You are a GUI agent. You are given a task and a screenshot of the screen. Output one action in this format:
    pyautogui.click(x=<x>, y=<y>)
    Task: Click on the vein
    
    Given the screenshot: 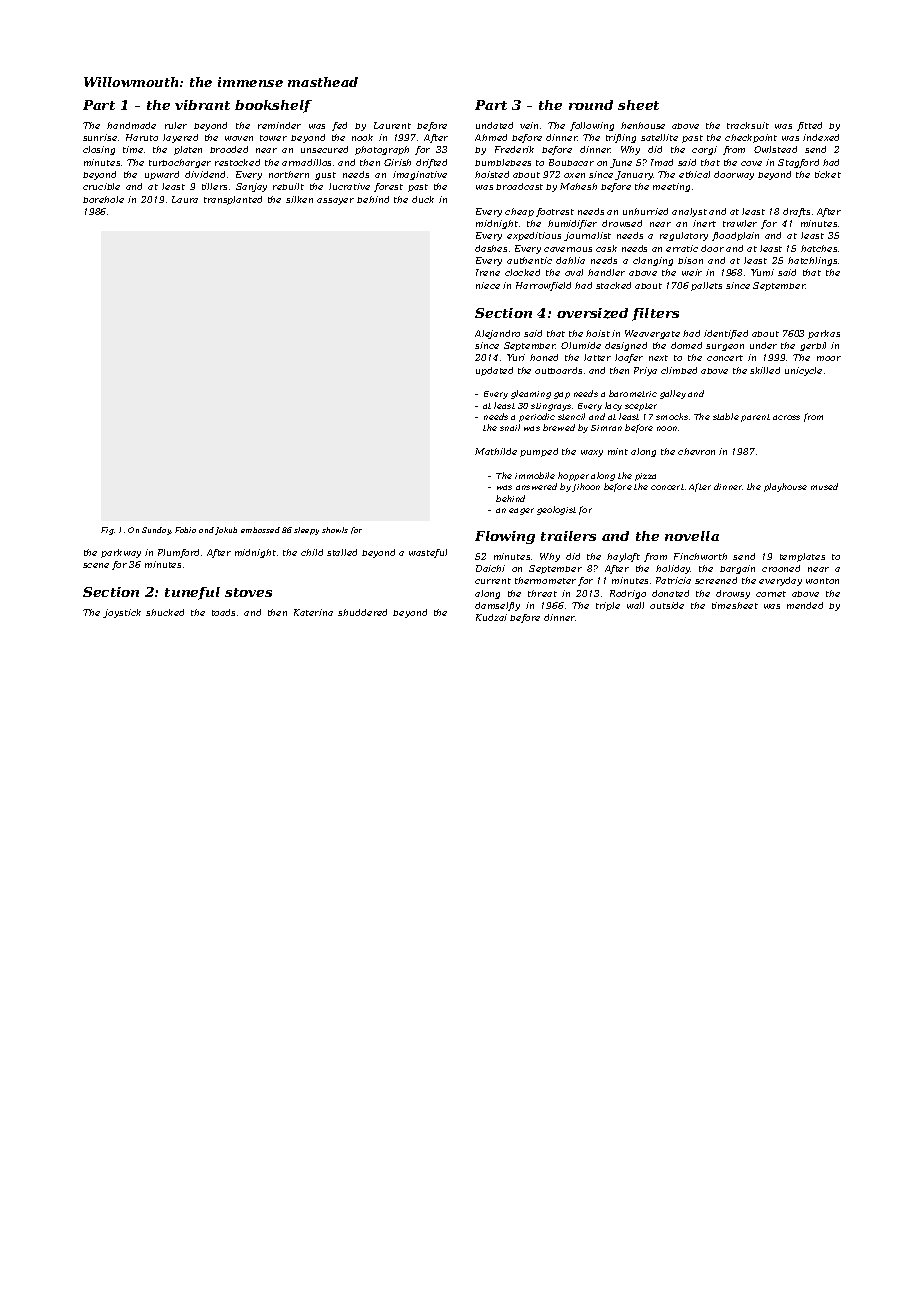 What is the action you would take?
    pyautogui.click(x=529, y=125)
